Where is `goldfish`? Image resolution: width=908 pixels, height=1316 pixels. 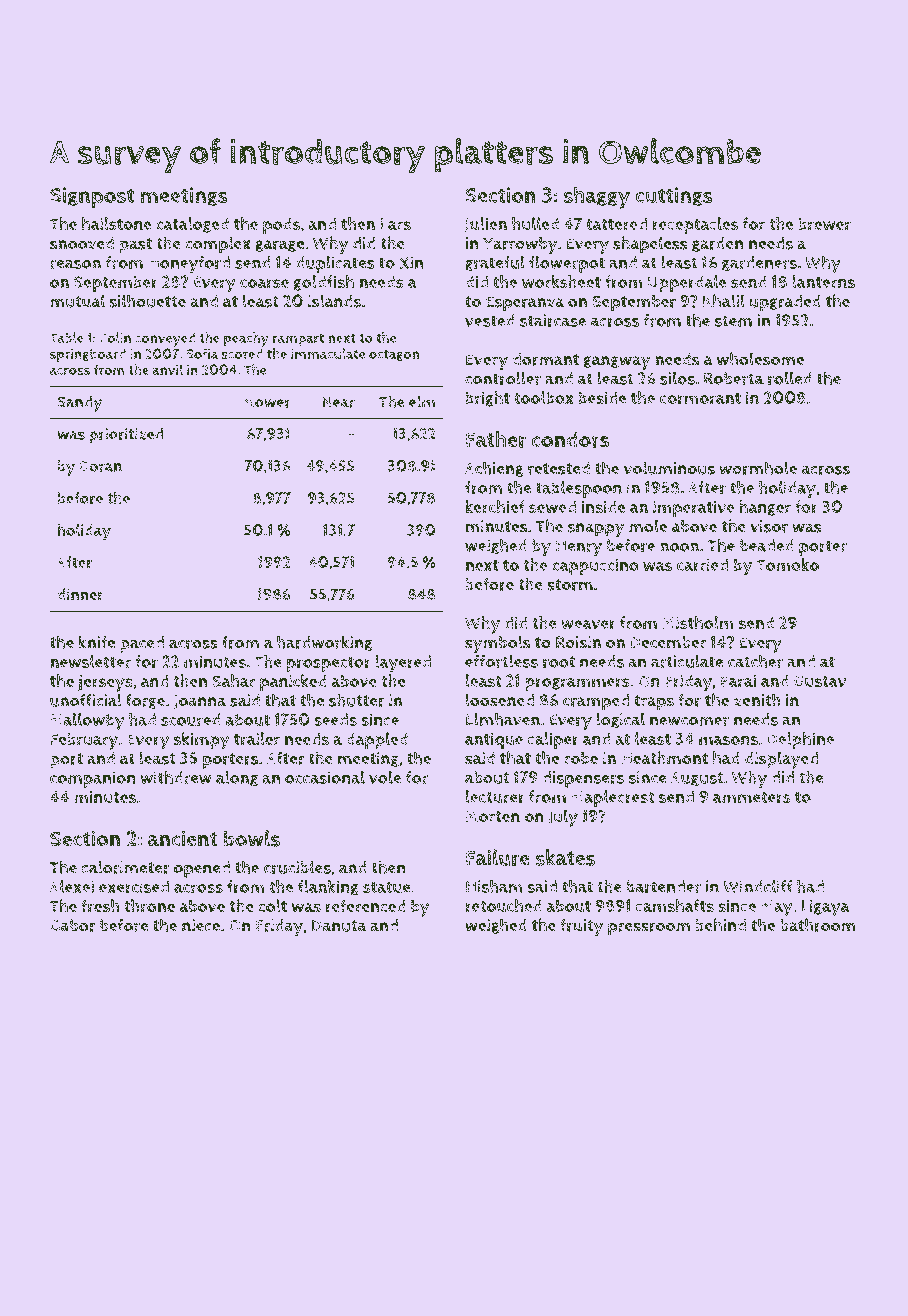 goldfish is located at coordinates (324, 283).
